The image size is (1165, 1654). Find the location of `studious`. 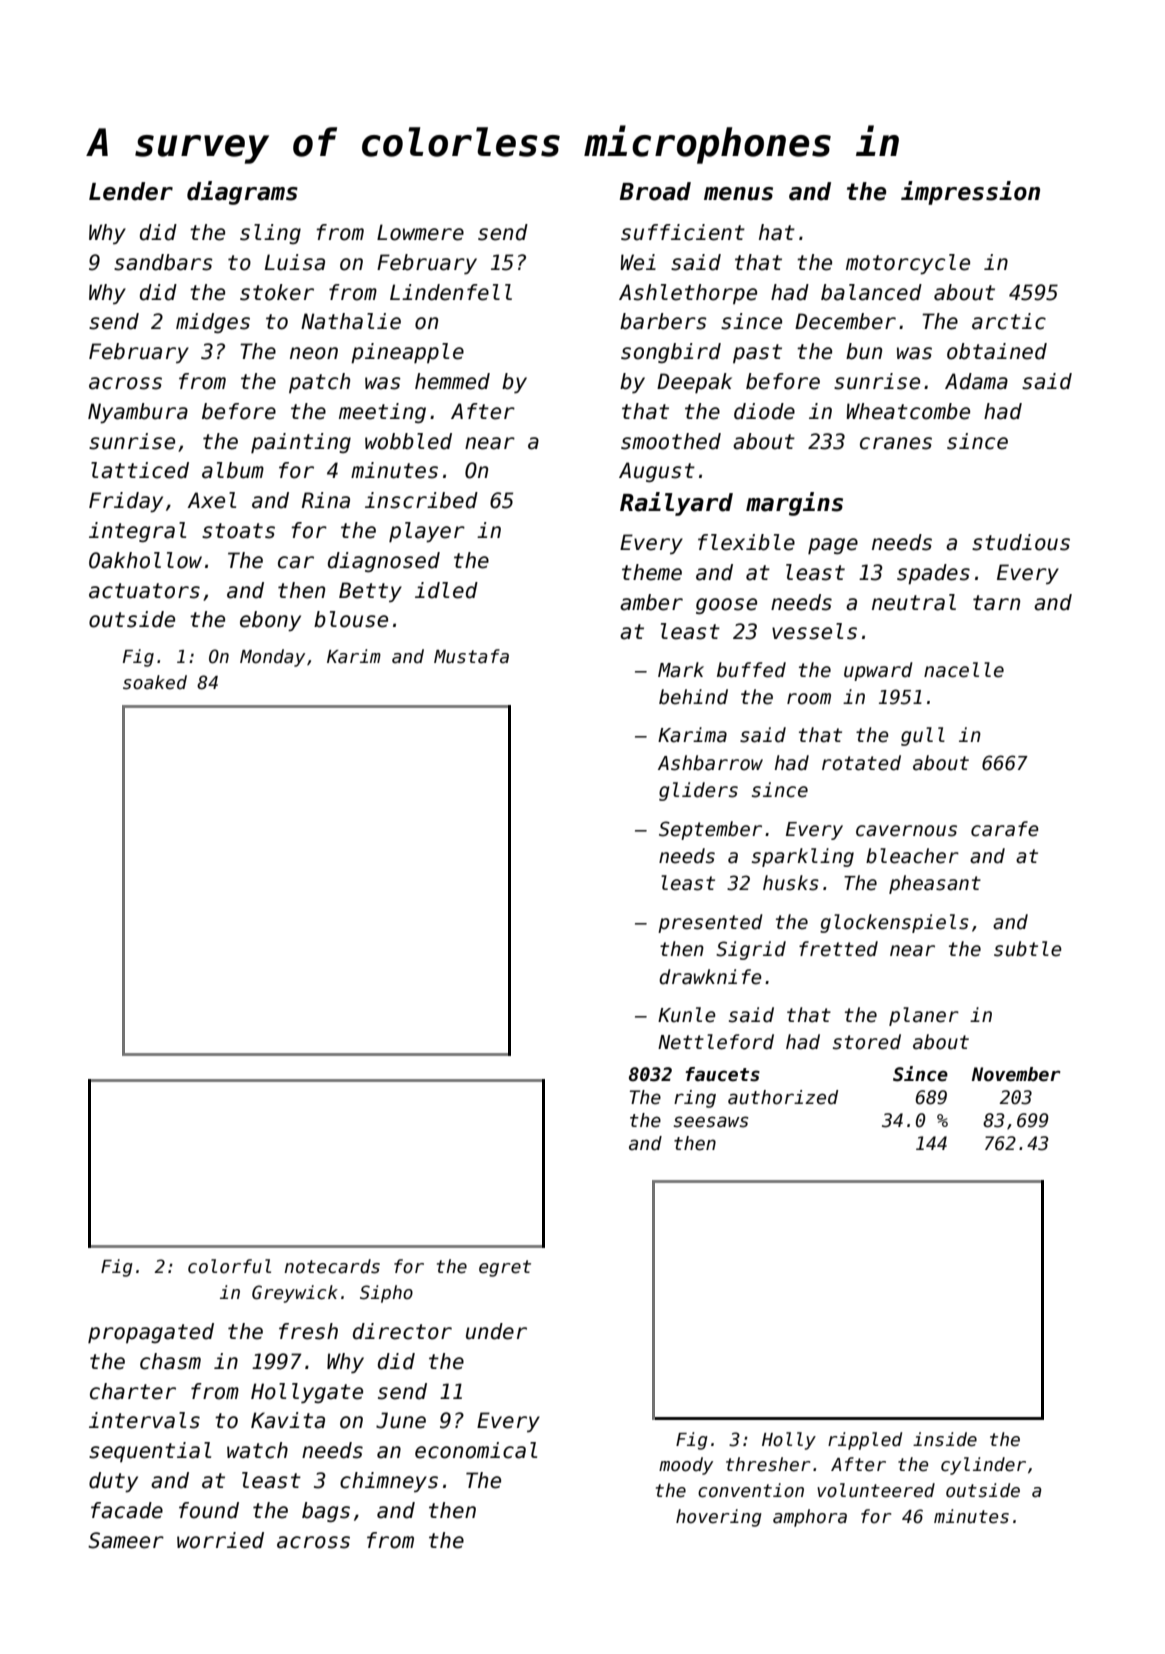

studious is located at coordinates (1021, 542).
